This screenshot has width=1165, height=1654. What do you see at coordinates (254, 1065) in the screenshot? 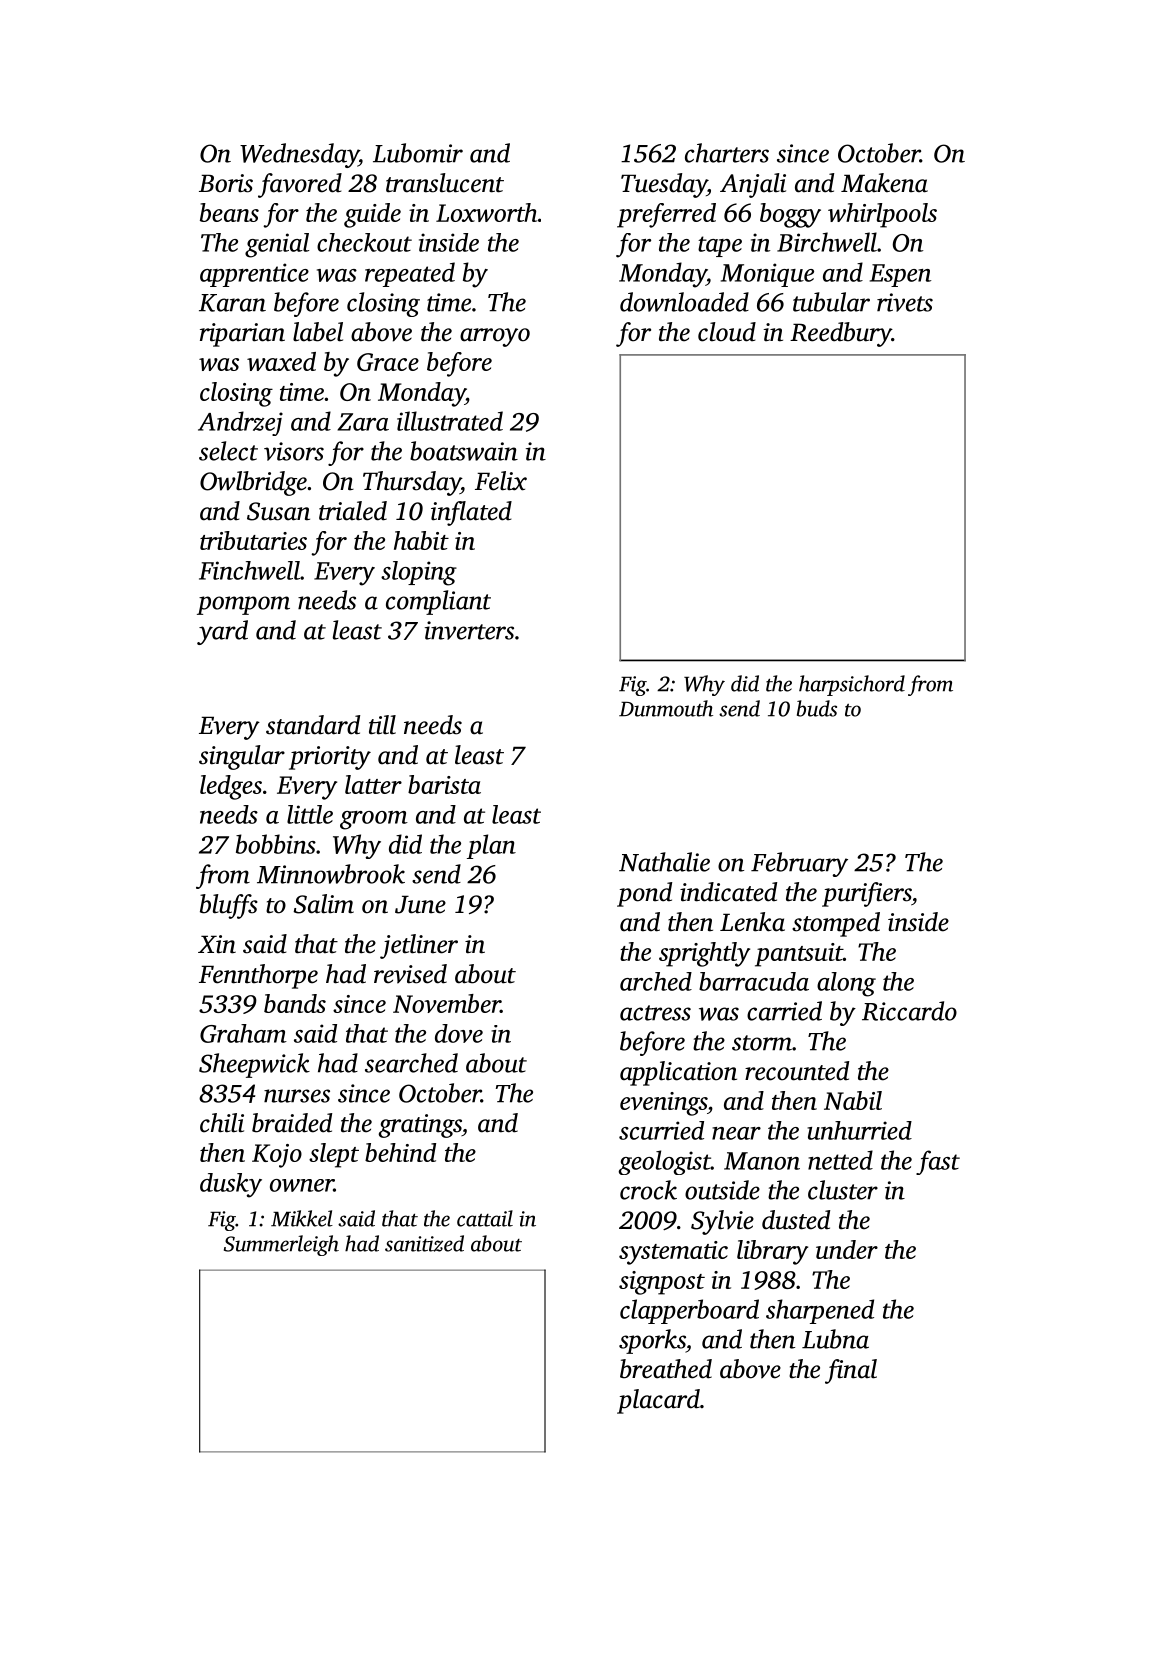
I see `Sheepwick` at bounding box center [254, 1065].
